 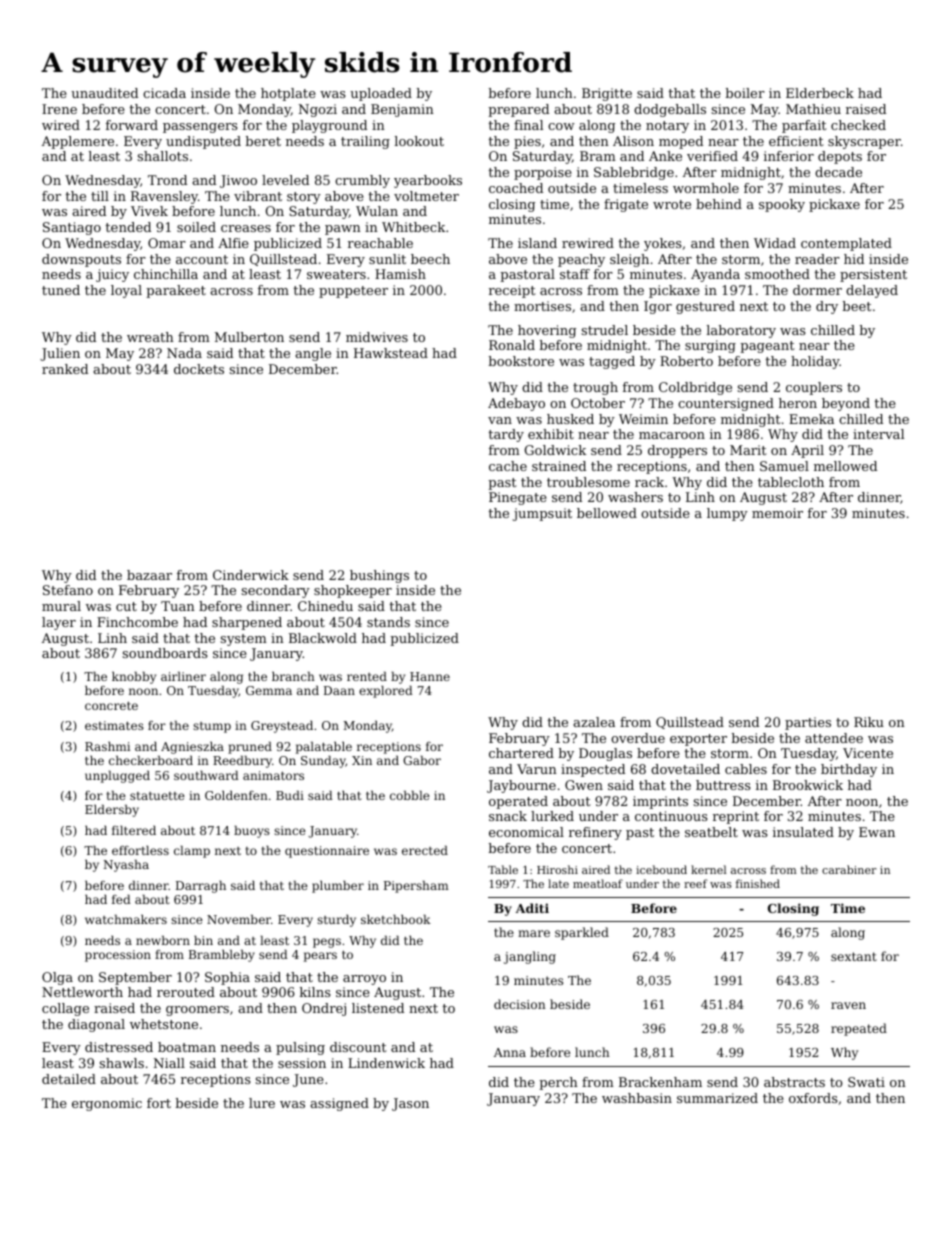 I want to click on ergonomic, so click(x=107, y=1104).
